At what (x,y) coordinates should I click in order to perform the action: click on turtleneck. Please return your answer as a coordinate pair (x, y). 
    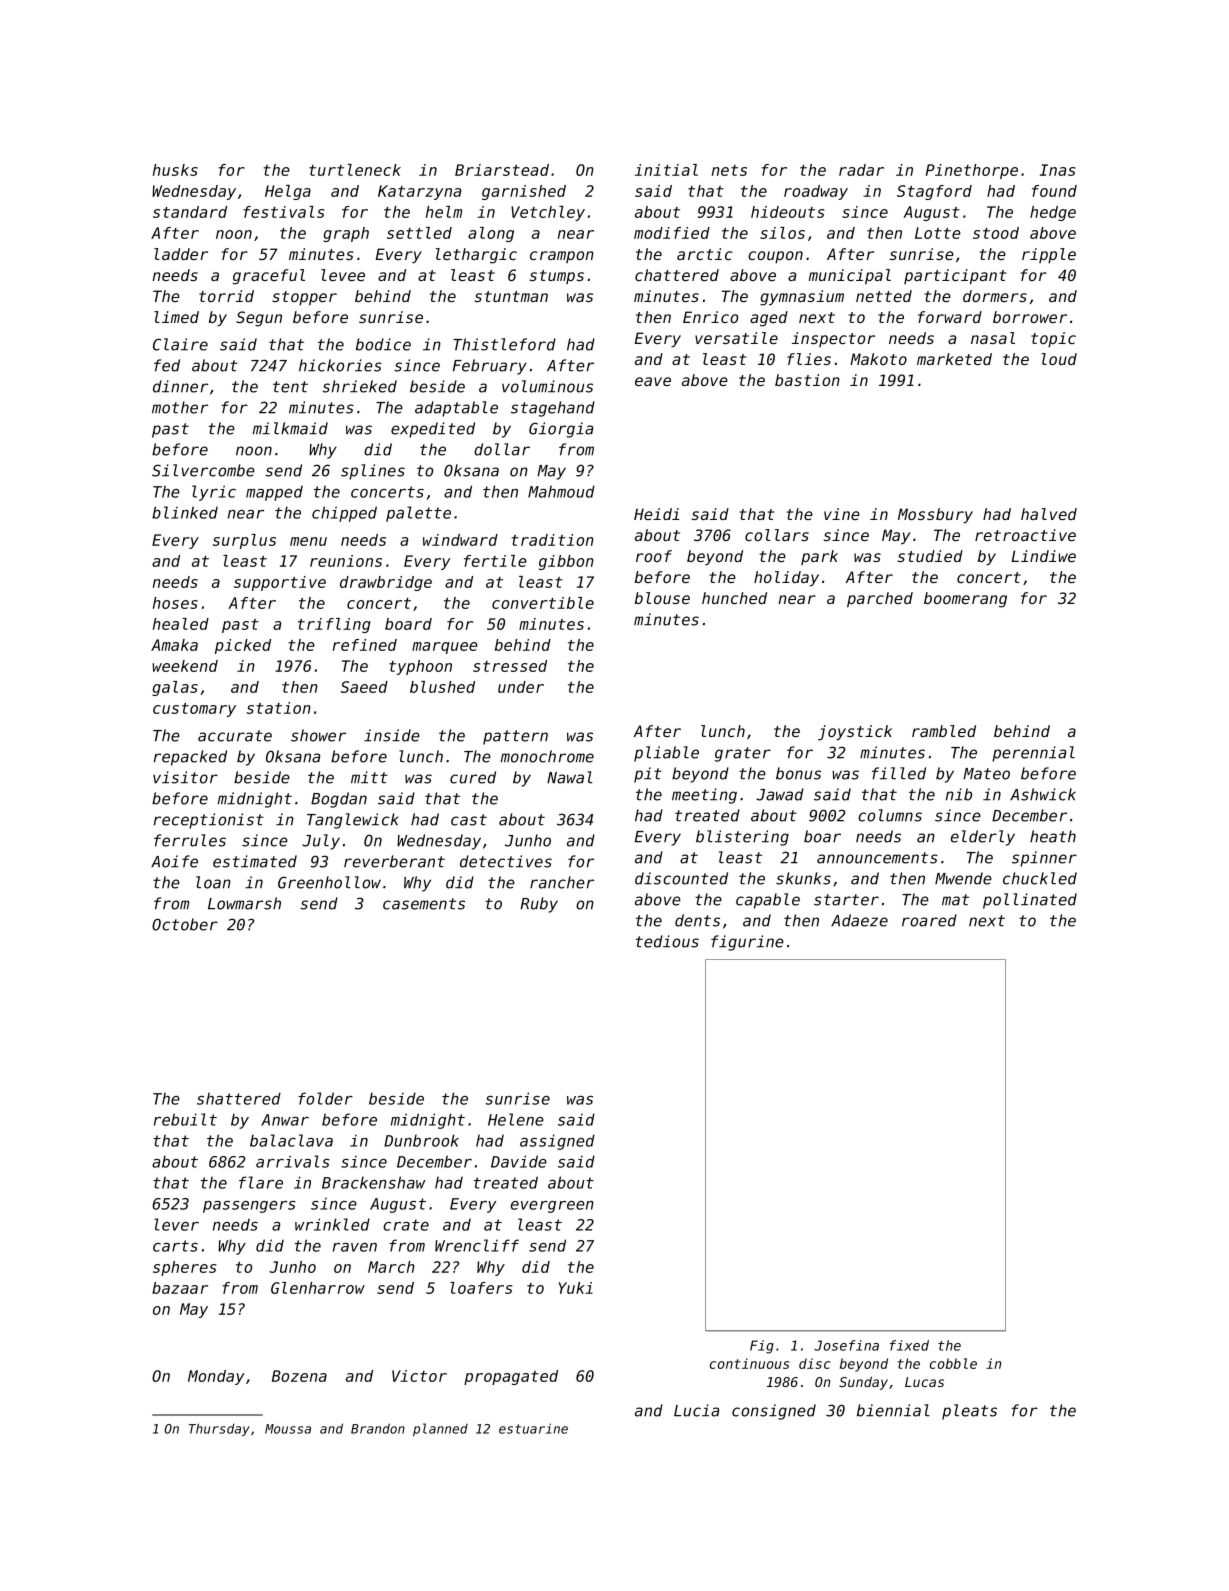
    Looking at the image, I should click on (355, 170).
